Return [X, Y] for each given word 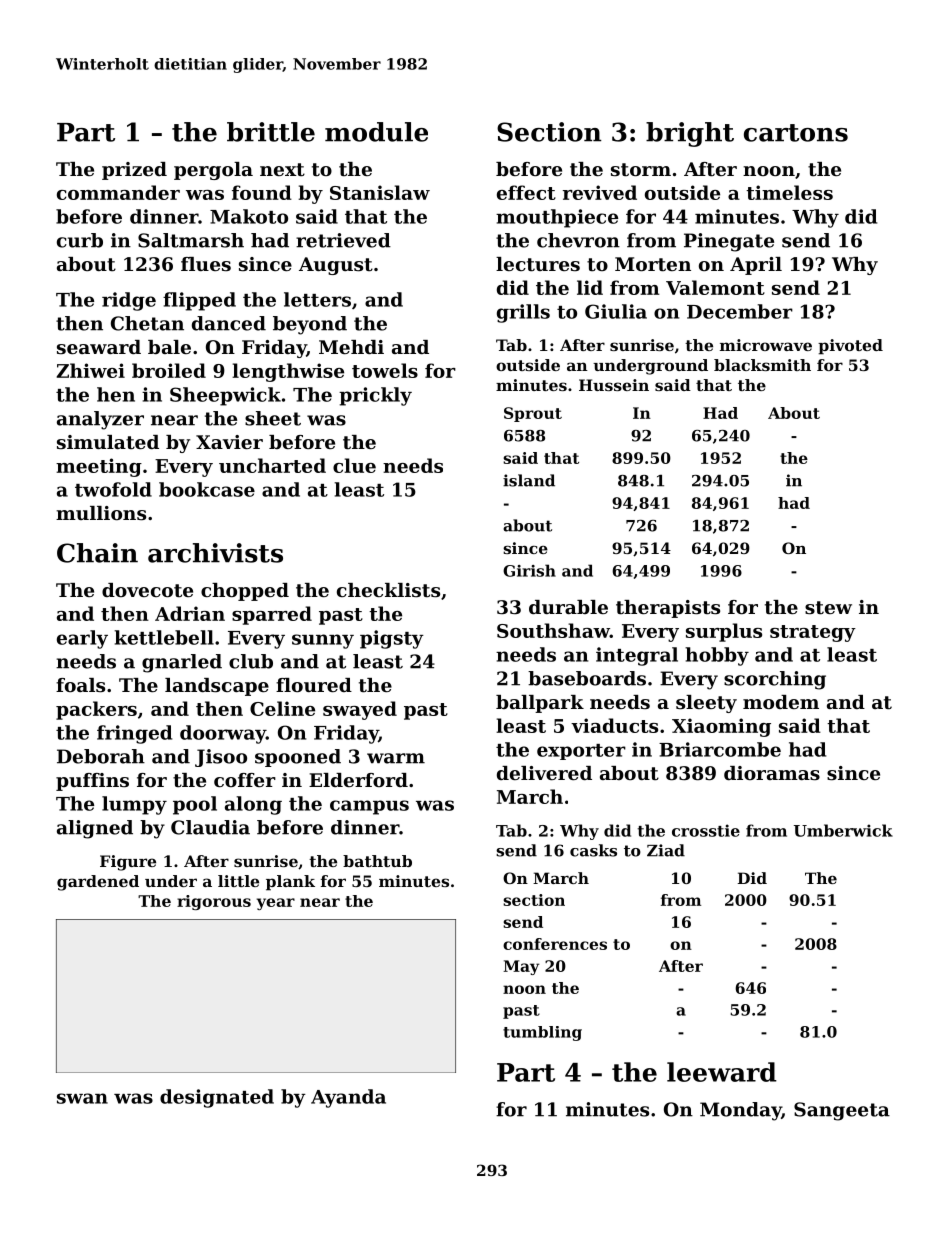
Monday [740, 1111]
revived [600, 192]
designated [217, 1098]
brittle [271, 132]
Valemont [715, 287]
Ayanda [348, 1098]
